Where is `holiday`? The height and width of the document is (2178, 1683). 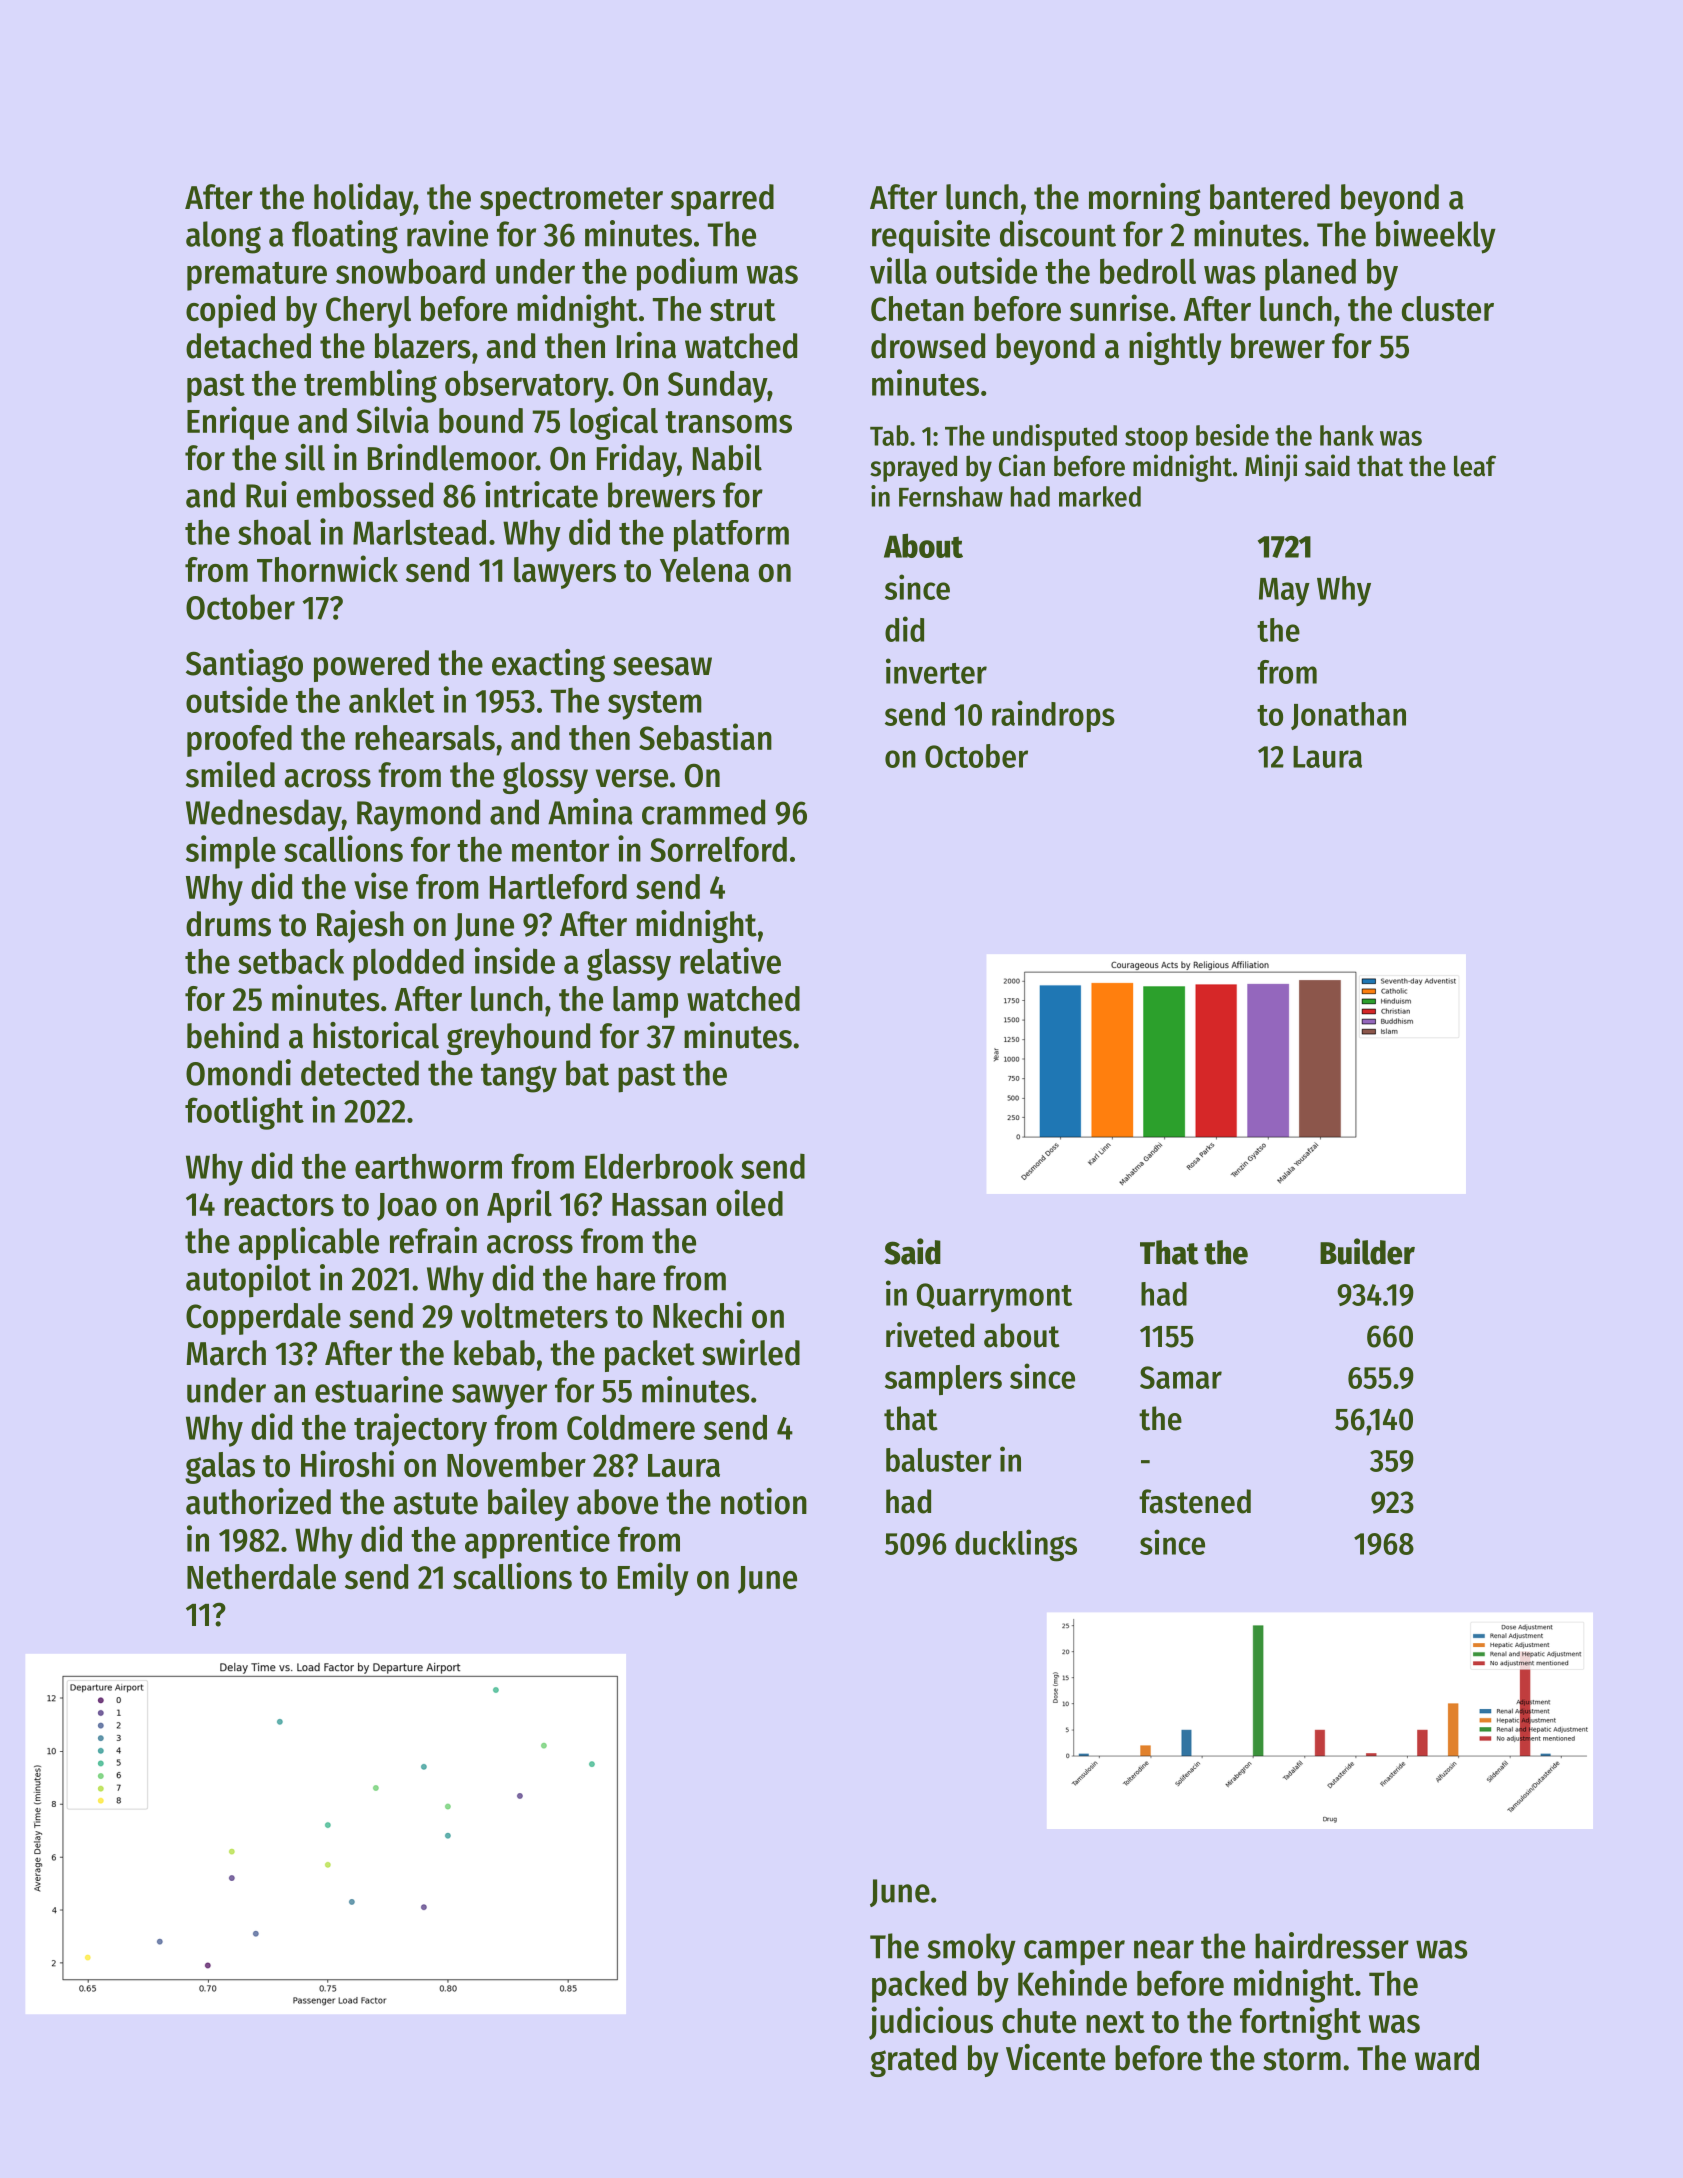 holiday is located at coordinates (363, 199).
